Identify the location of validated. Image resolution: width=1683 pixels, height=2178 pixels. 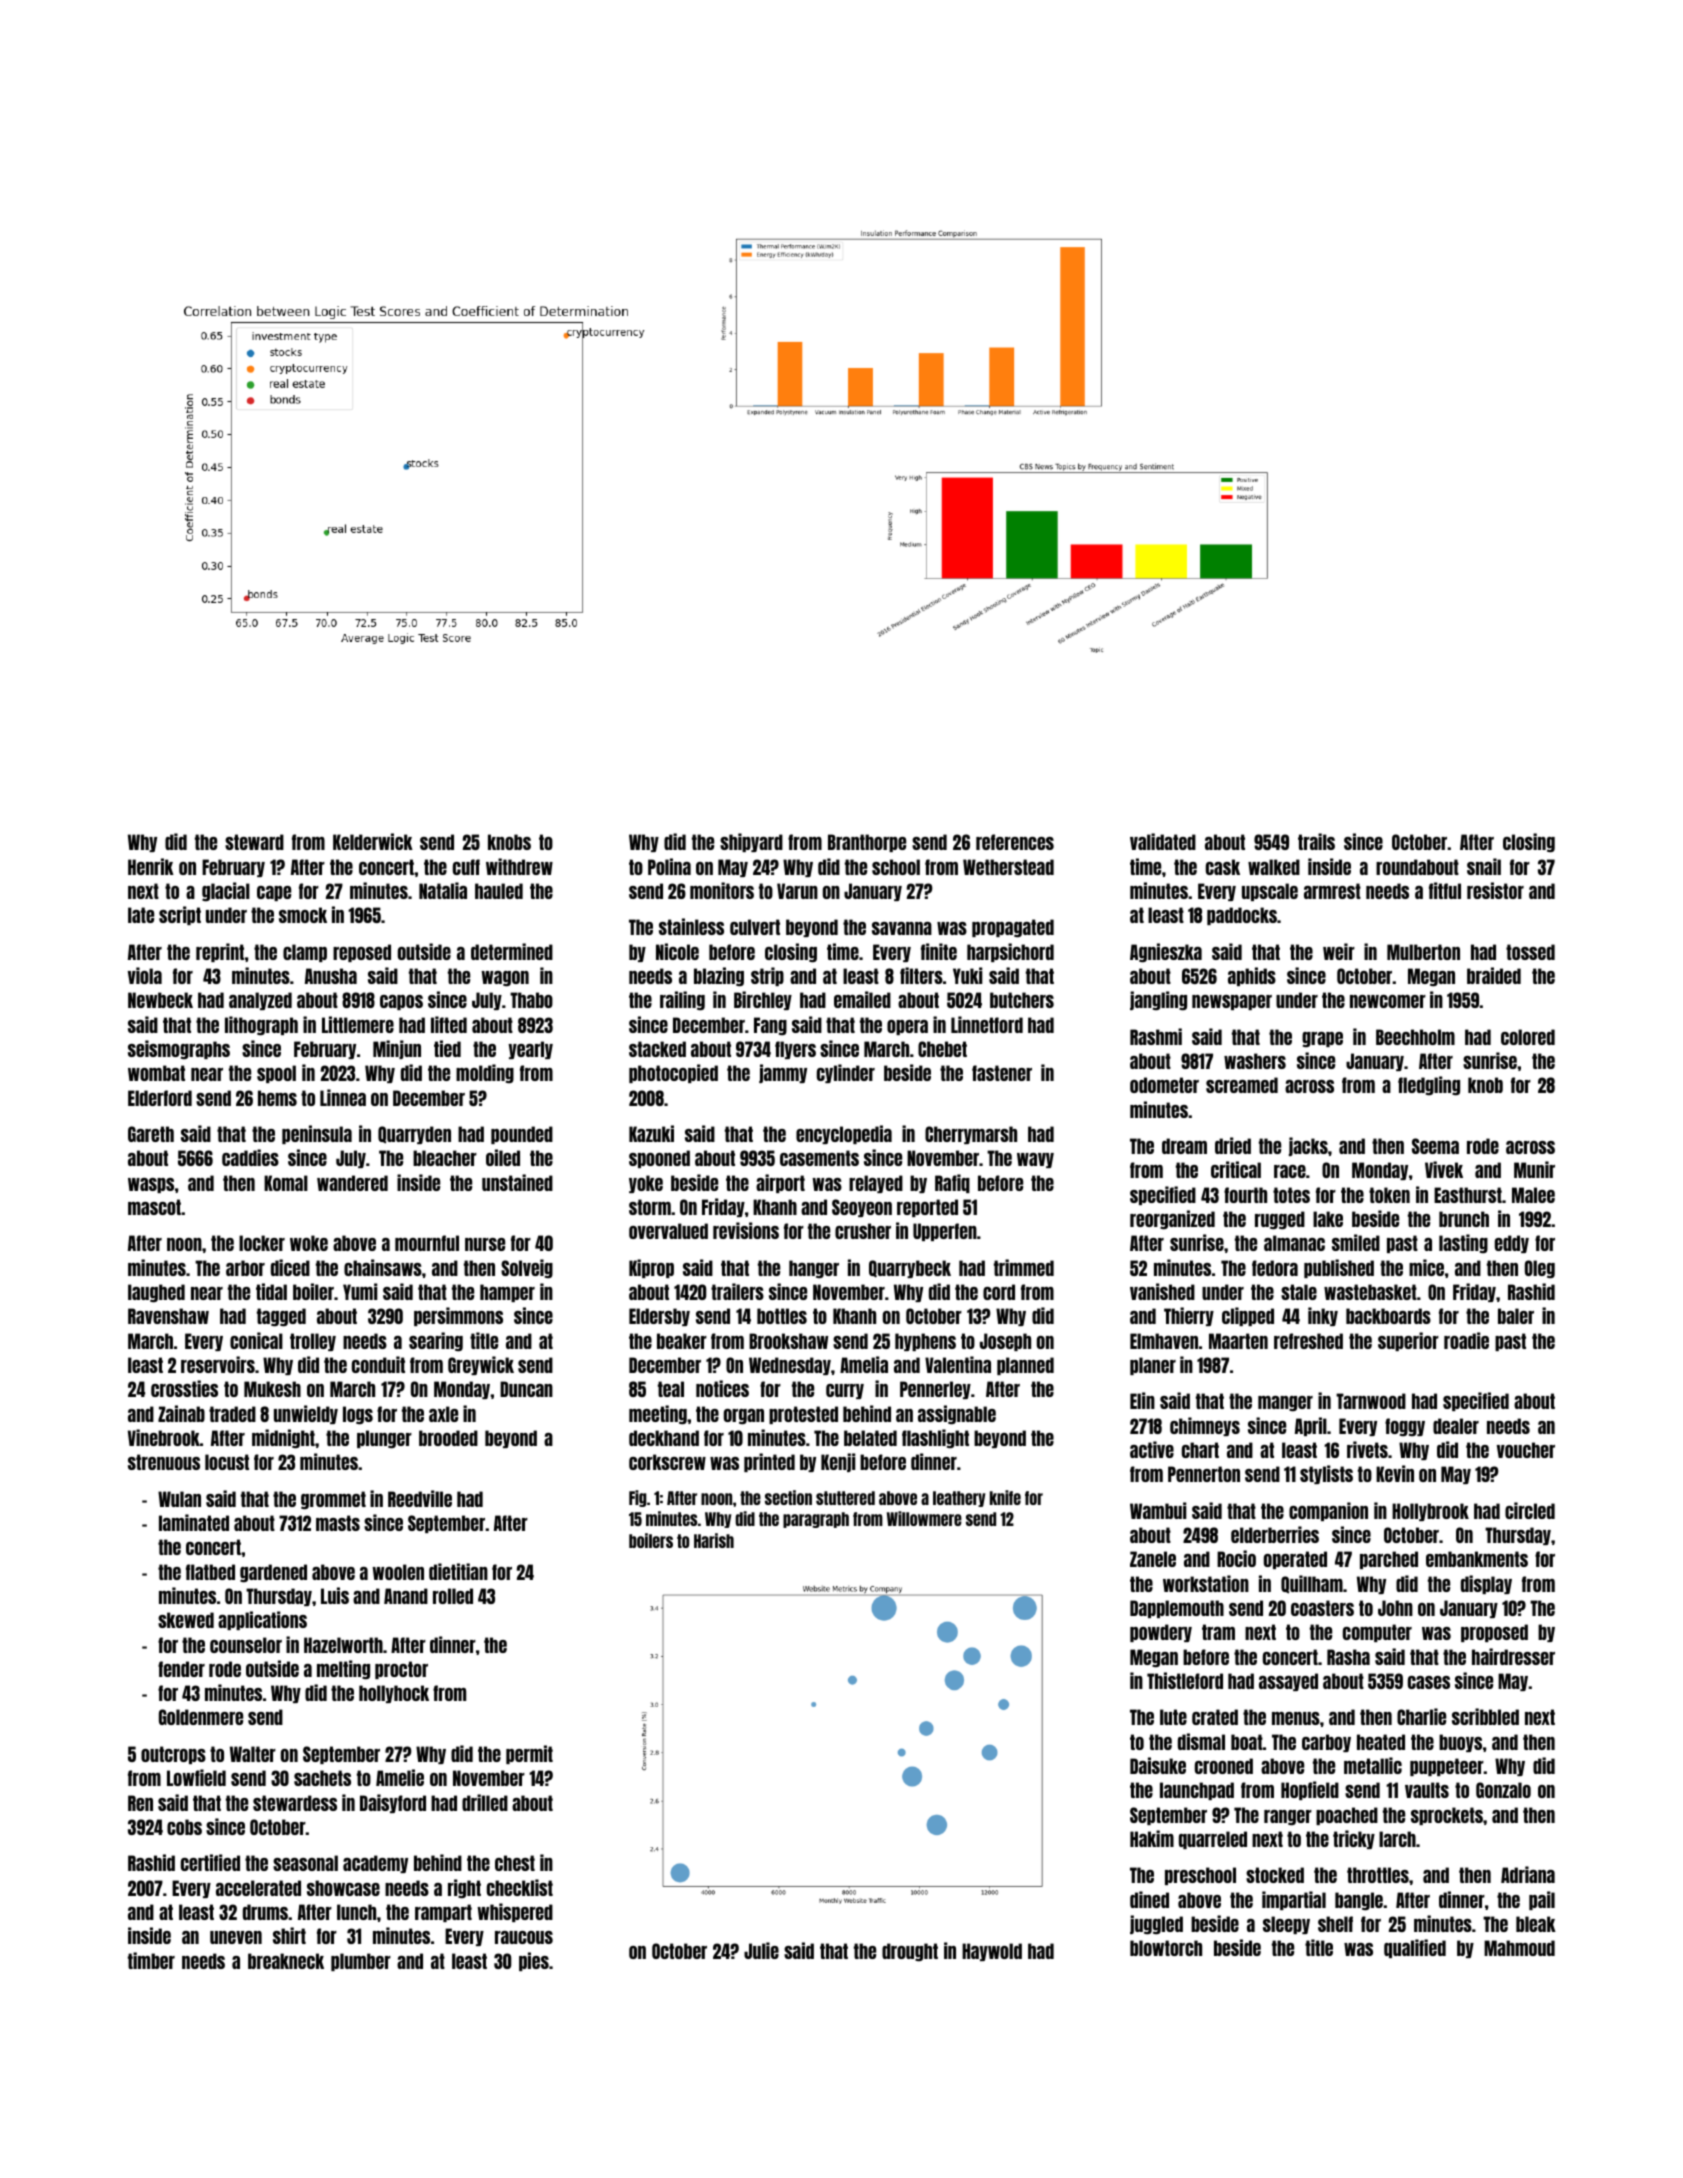
(1163, 841).
